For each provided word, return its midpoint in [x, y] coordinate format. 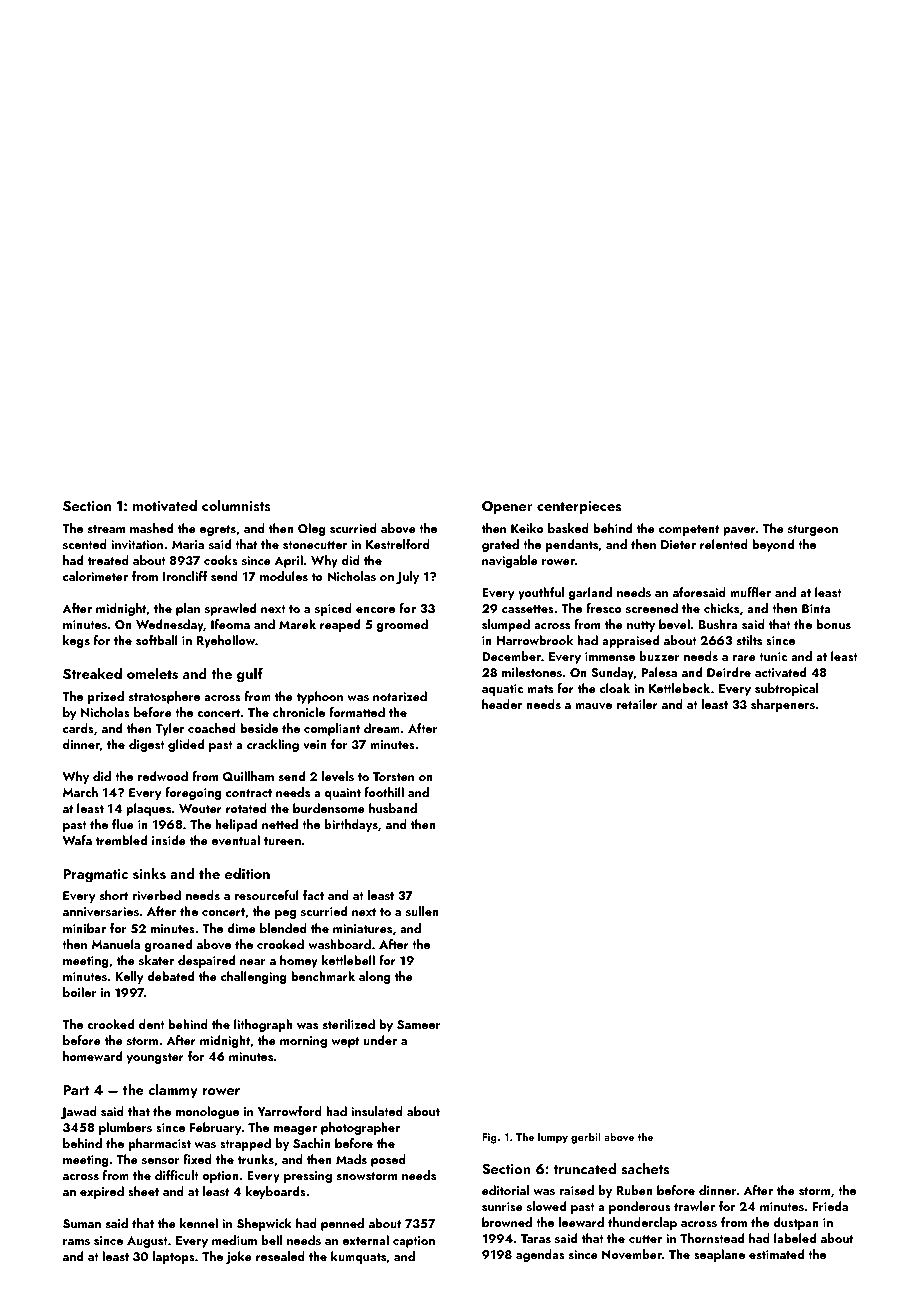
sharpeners [783, 705]
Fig [489, 1138]
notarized [400, 696]
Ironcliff [185, 576]
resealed [280, 1256]
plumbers [125, 1128]
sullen [422, 911]
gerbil [586, 1138]
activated [780, 672]
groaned [168, 945]
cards [78, 728]
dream [382, 728]
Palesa [659, 672]
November [632, 1254]
